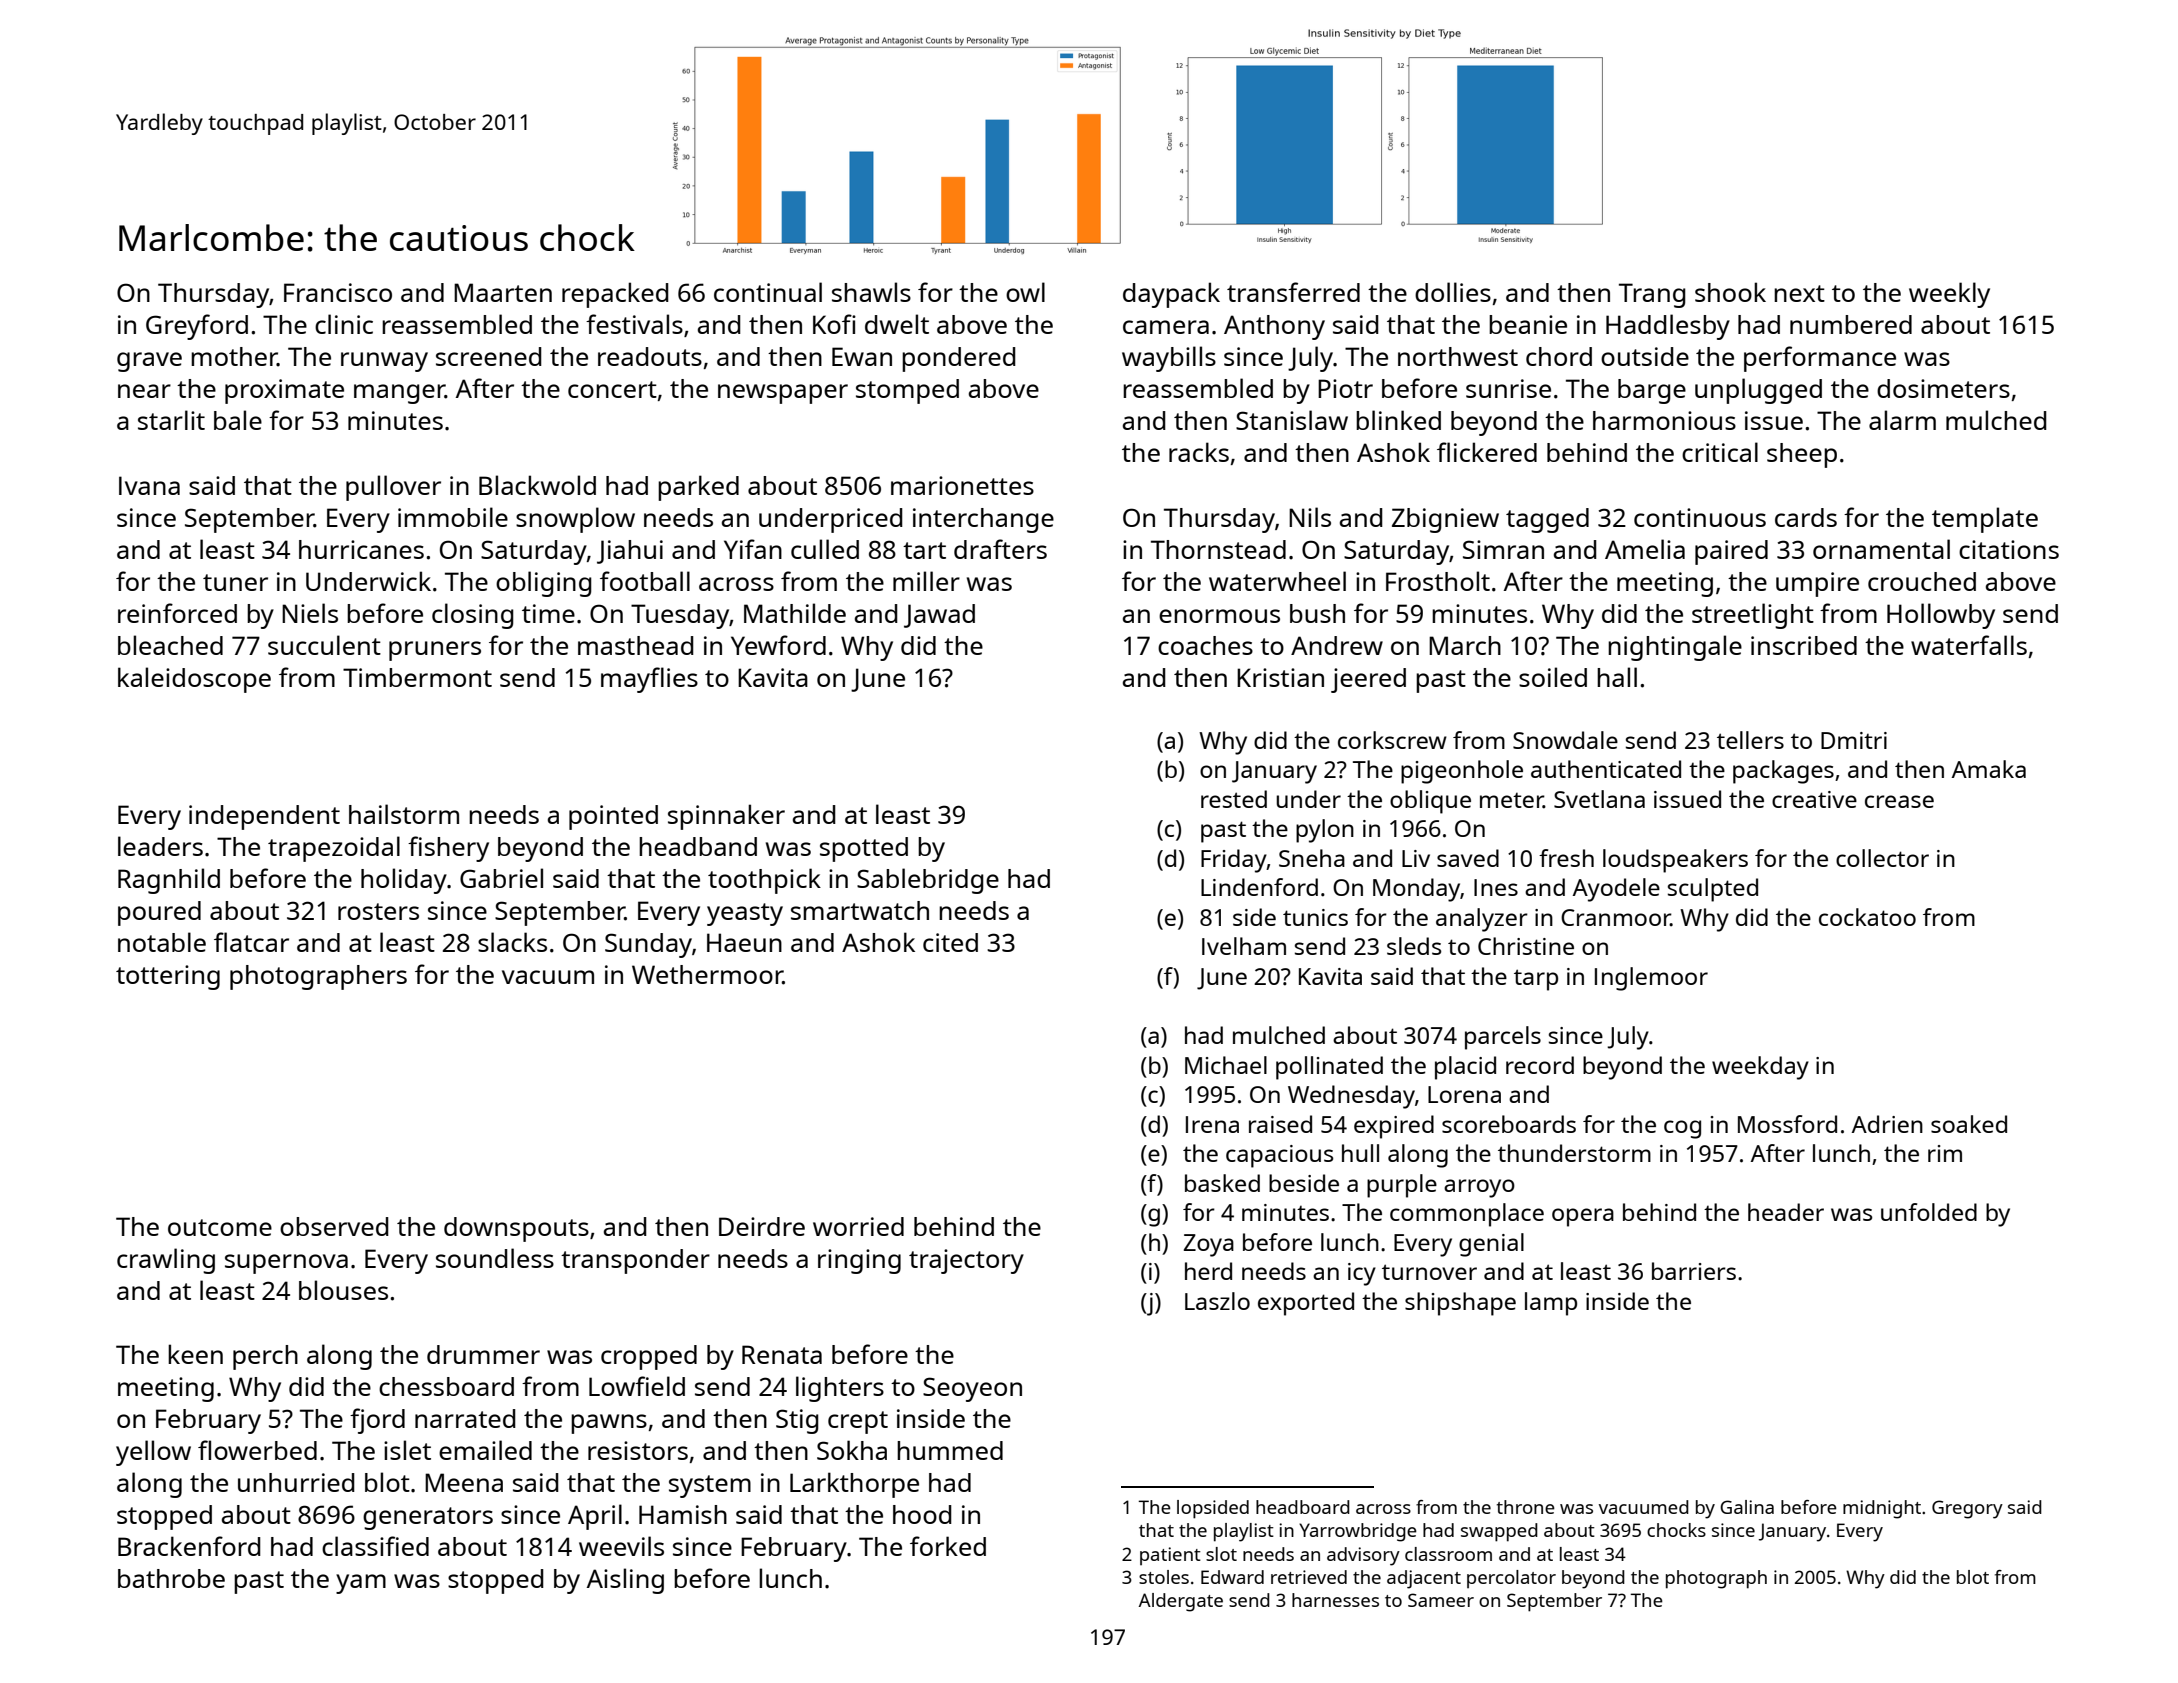  What do you see at coordinates (1760, 1068) in the page?
I see `weekday` at bounding box center [1760, 1068].
